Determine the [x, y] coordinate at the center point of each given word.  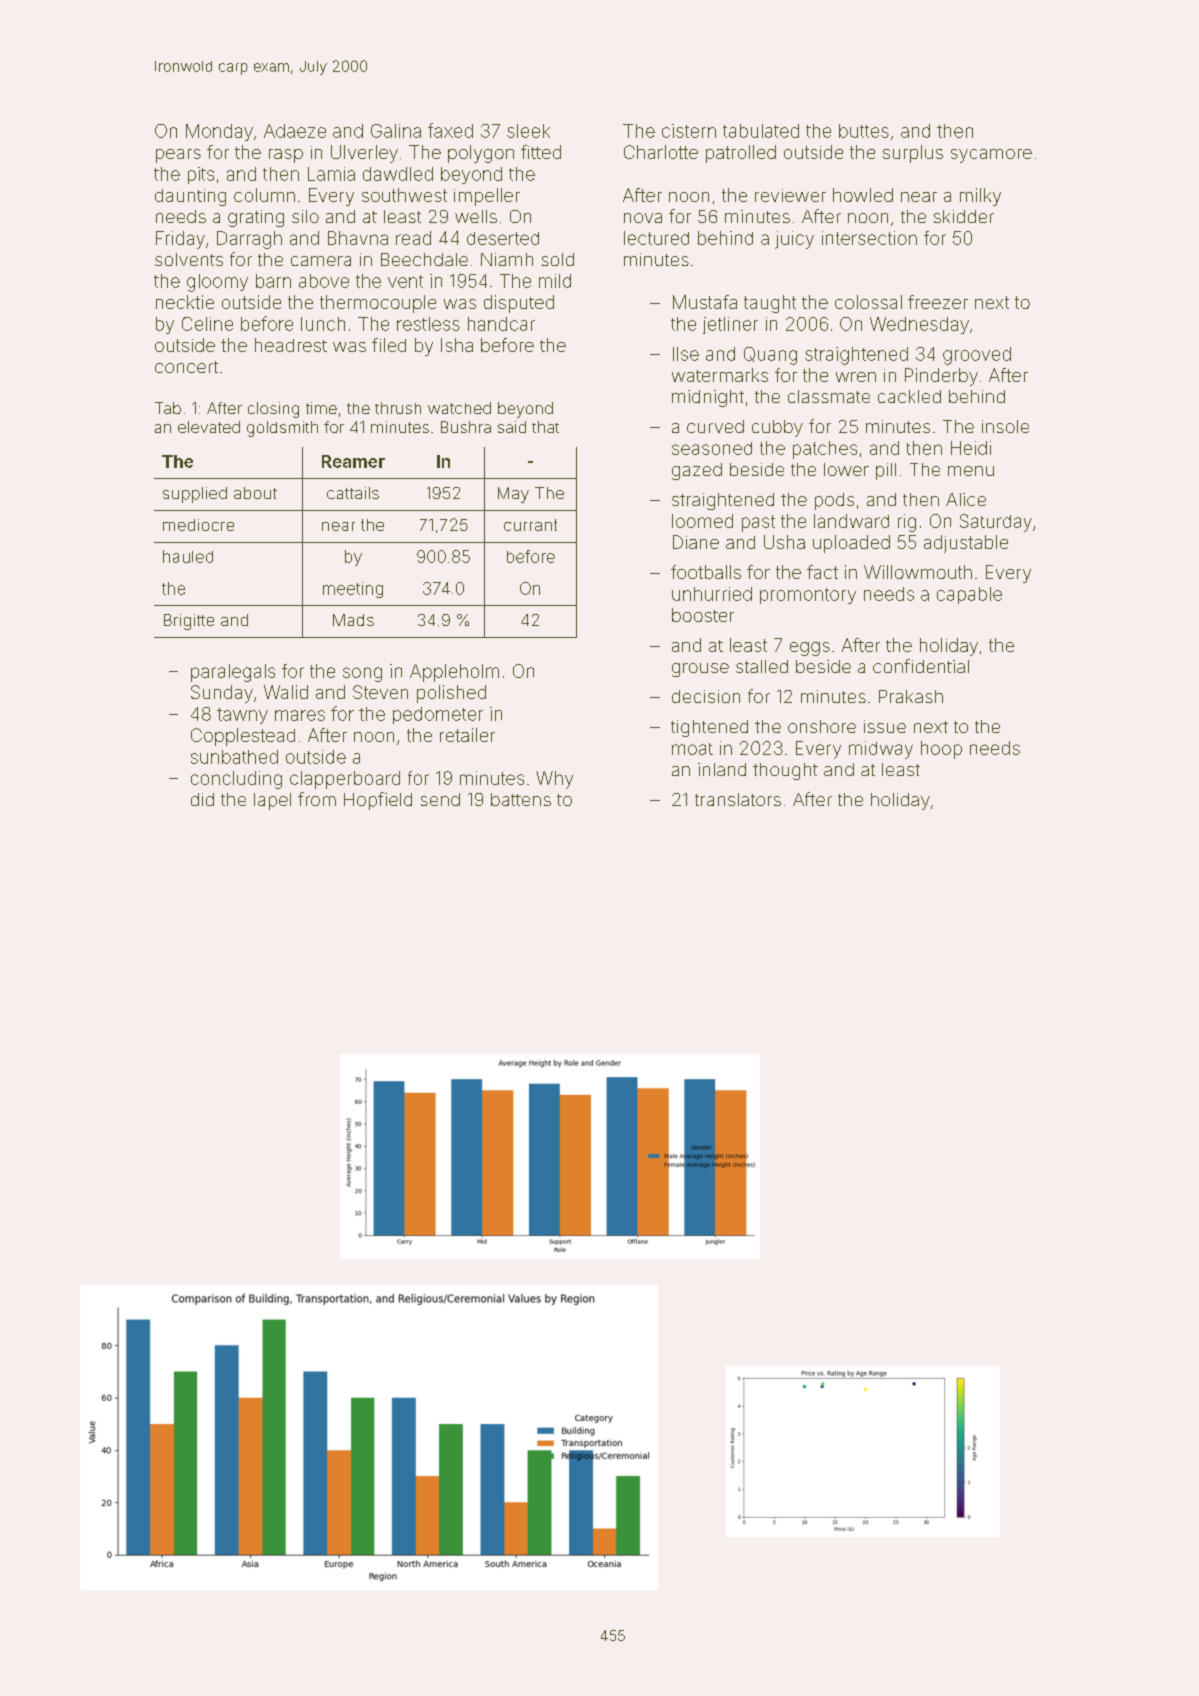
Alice [966, 499]
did [202, 799]
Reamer [353, 461]
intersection [869, 238]
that [545, 427]
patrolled [741, 154]
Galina [396, 131]
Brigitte [189, 622]
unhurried [712, 594]
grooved [977, 356]
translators [738, 799]
